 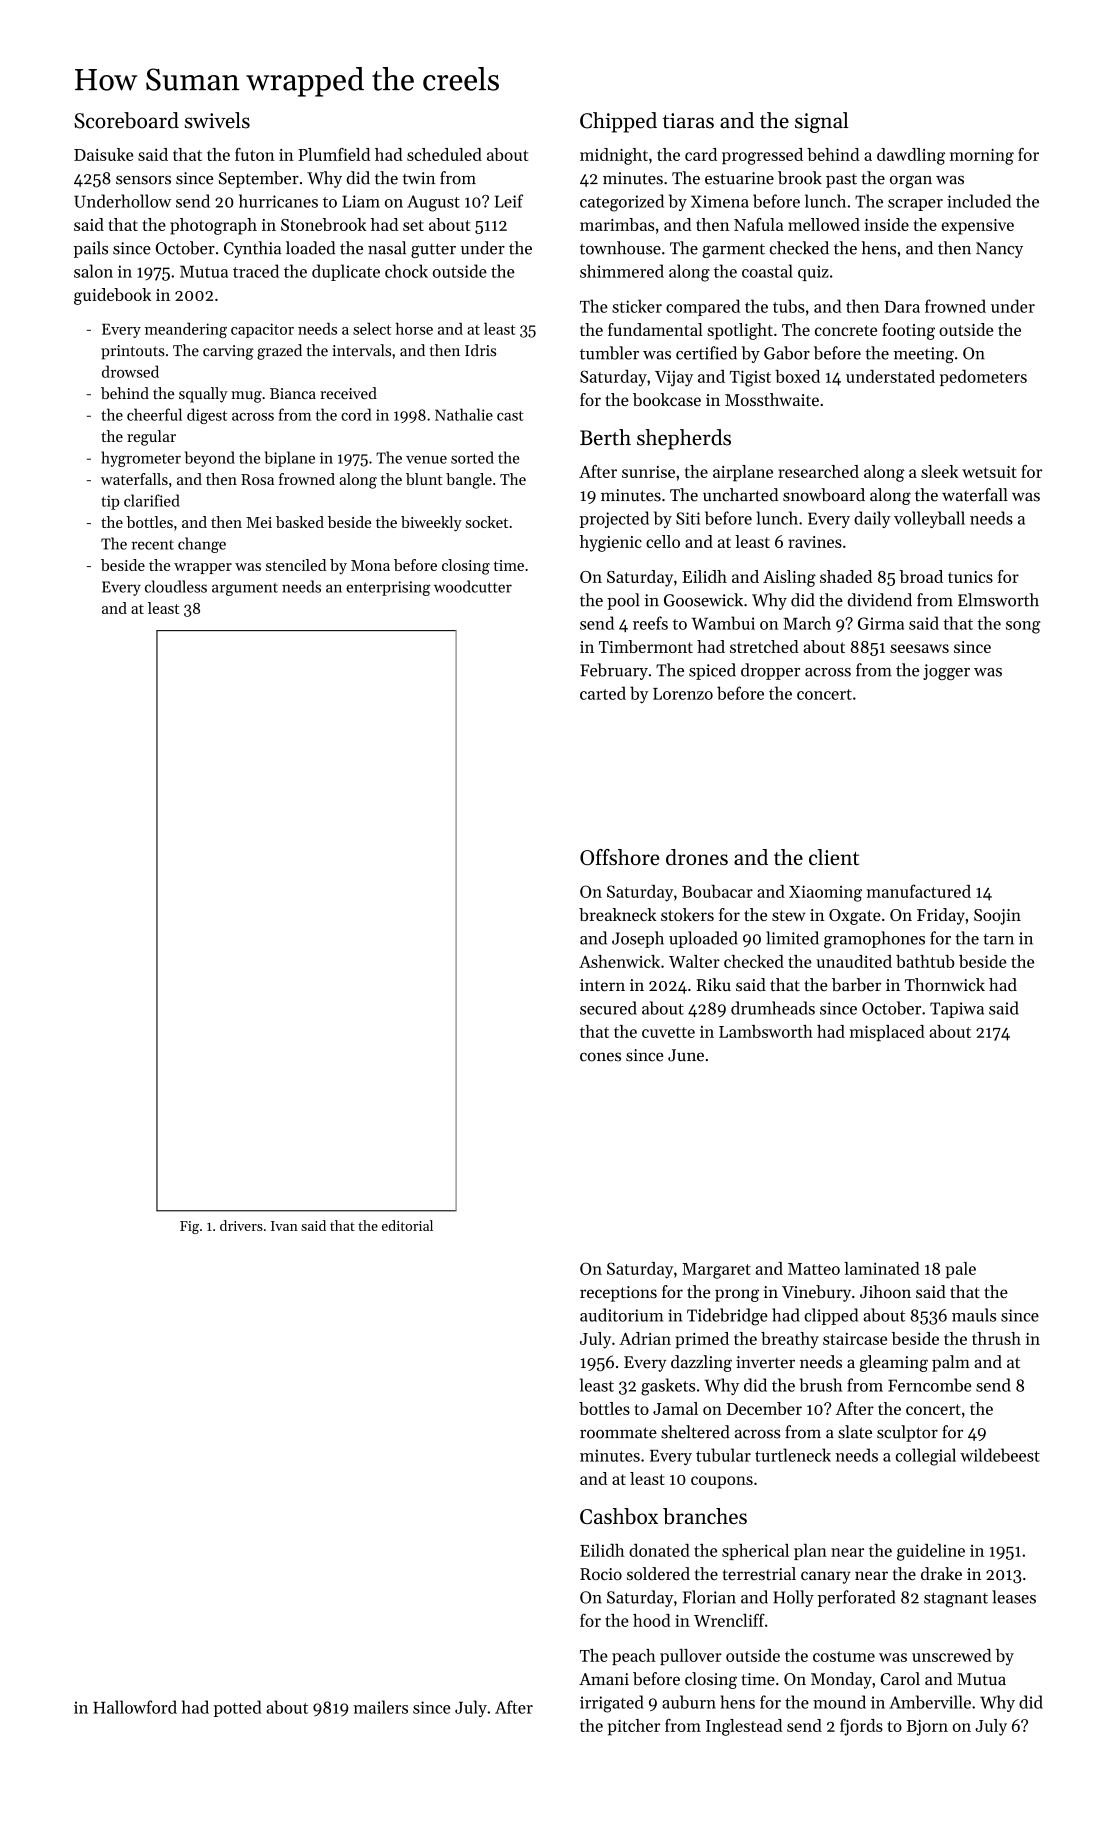 What do you see at coordinates (997, 917) in the document?
I see `Soojin` at bounding box center [997, 917].
